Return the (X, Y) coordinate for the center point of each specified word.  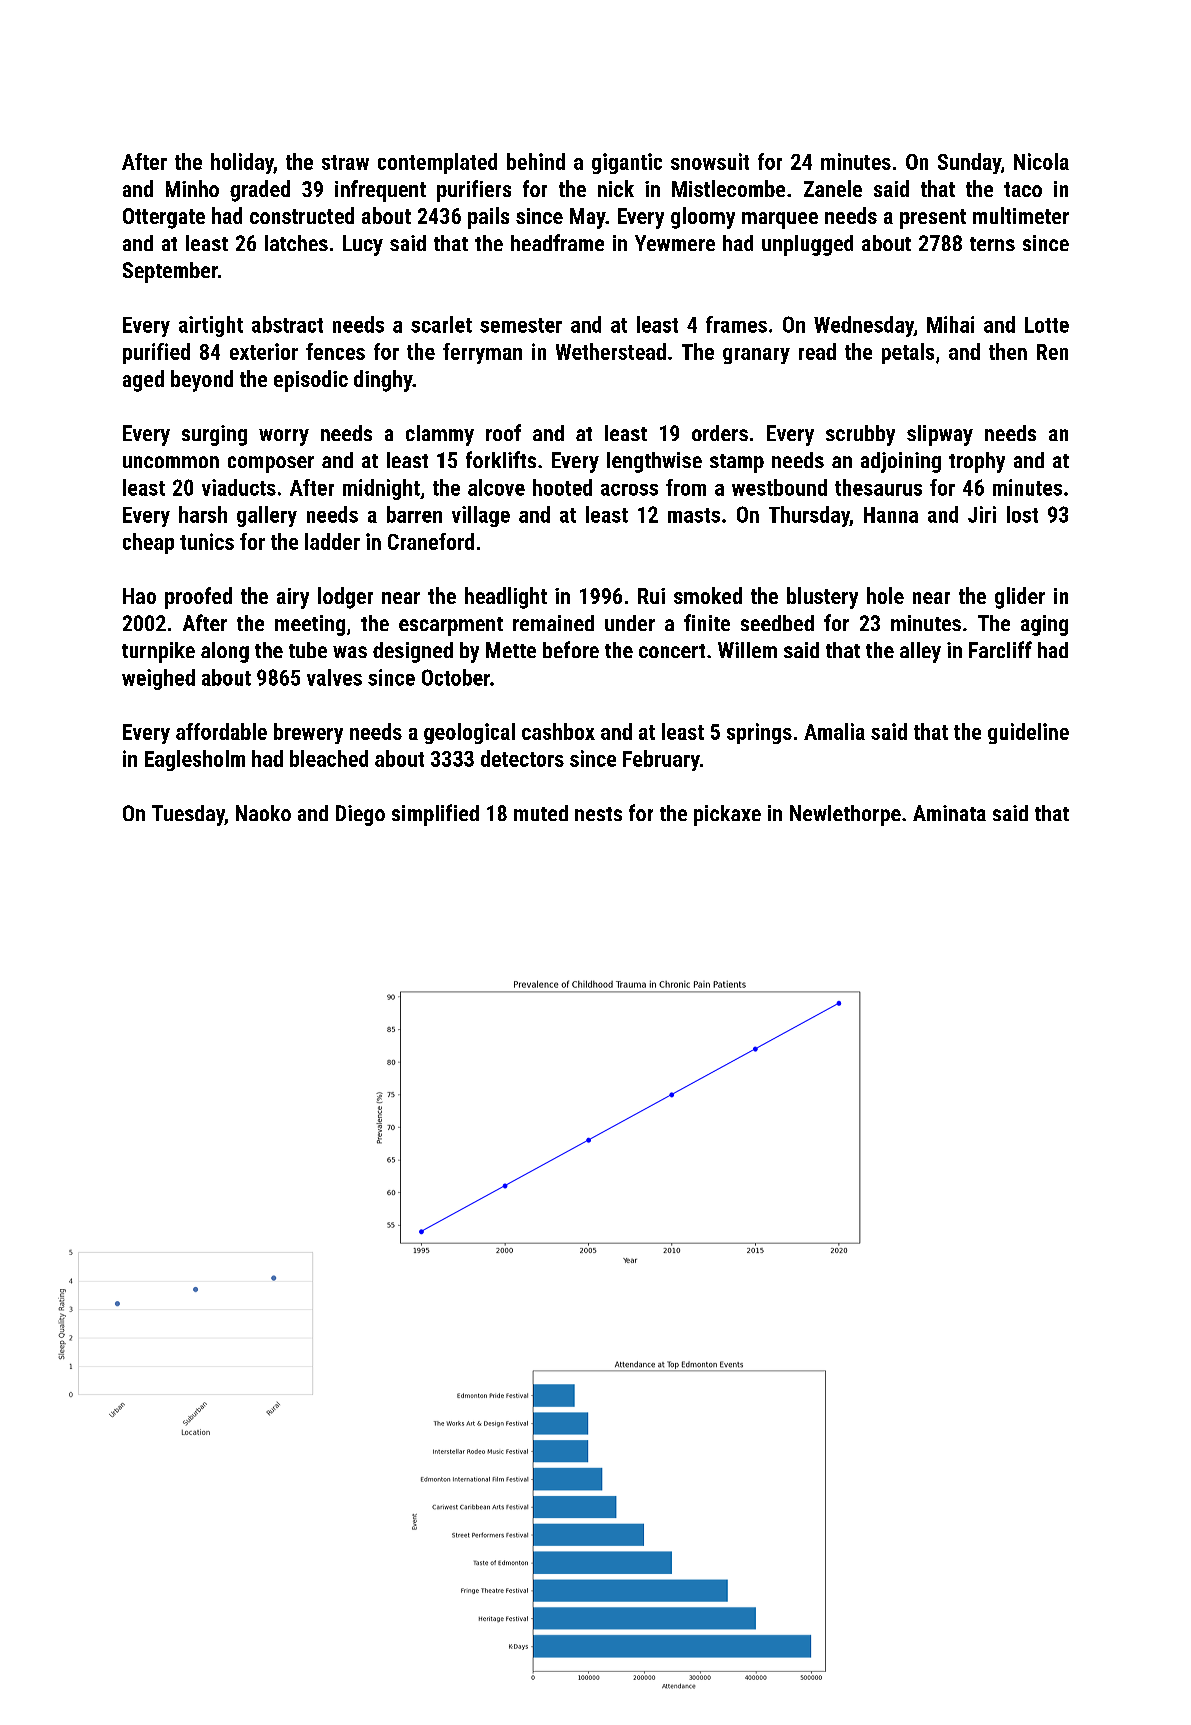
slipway (940, 435)
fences (335, 351)
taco (1023, 189)
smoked (708, 595)
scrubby (860, 435)
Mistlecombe (728, 188)
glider (1020, 598)
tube (308, 650)
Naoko (263, 813)
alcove (496, 487)
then (1008, 351)
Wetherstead (611, 351)
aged (143, 381)
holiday (242, 163)
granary (756, 356)
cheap (148, 543)
